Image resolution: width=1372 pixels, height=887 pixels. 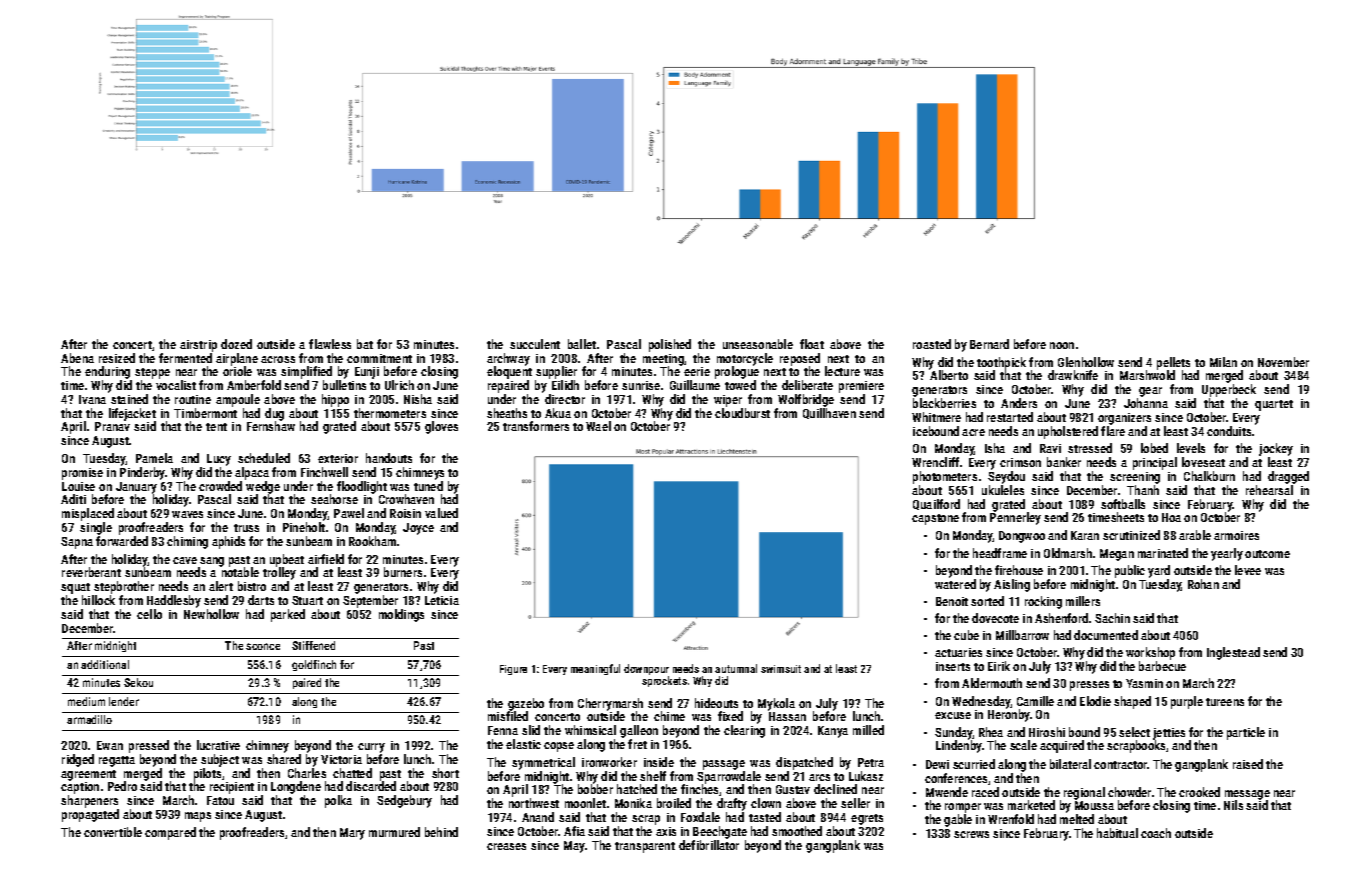 What do you see at coordinates (1023, 745) in the screenshot?
I see `scale` at bounding box center [1023, 745].
